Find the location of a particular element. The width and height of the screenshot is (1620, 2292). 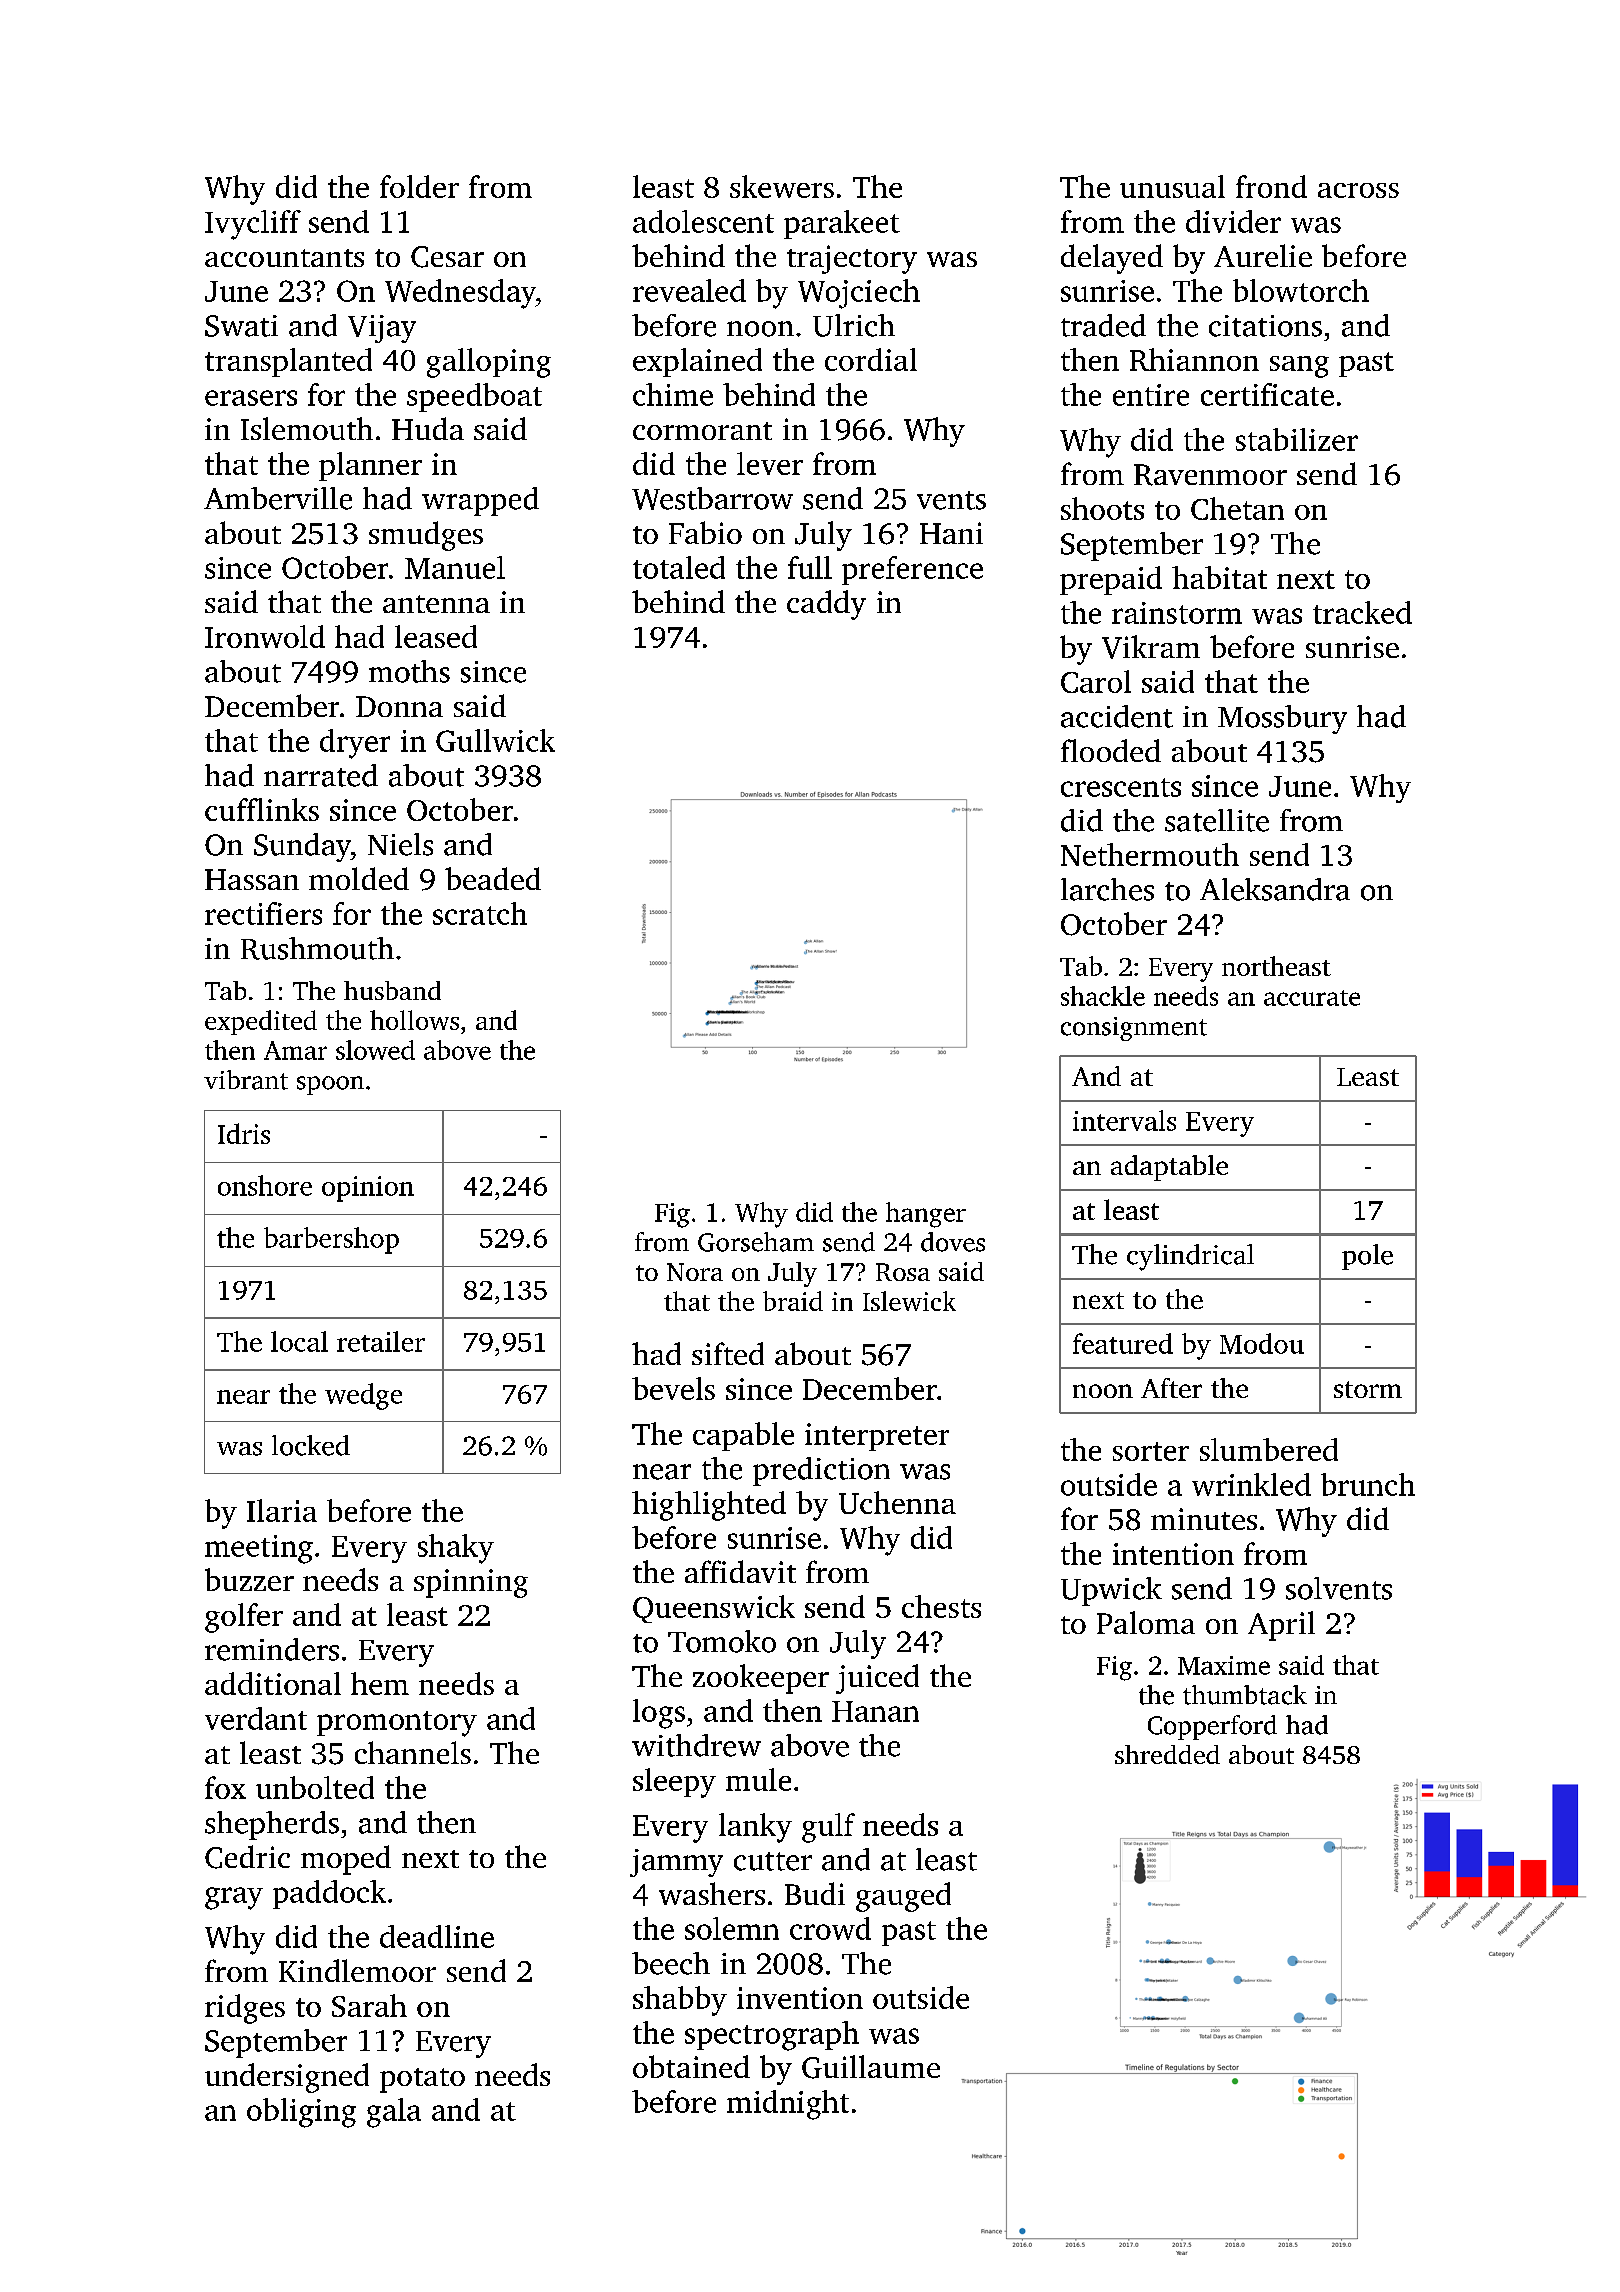

ridges is located at coordinates (245, 2009).
